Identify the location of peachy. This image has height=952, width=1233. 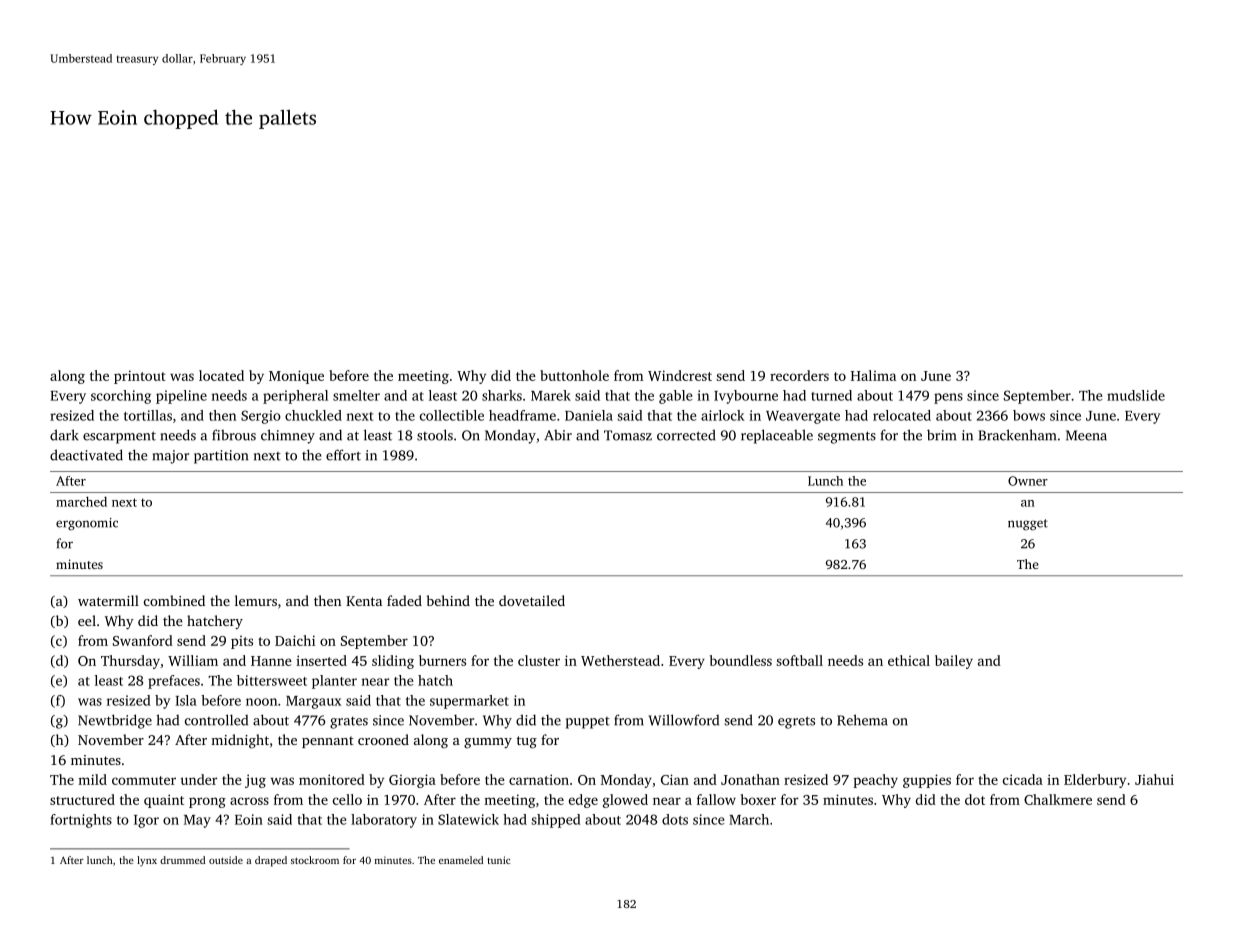
(875, 781).
